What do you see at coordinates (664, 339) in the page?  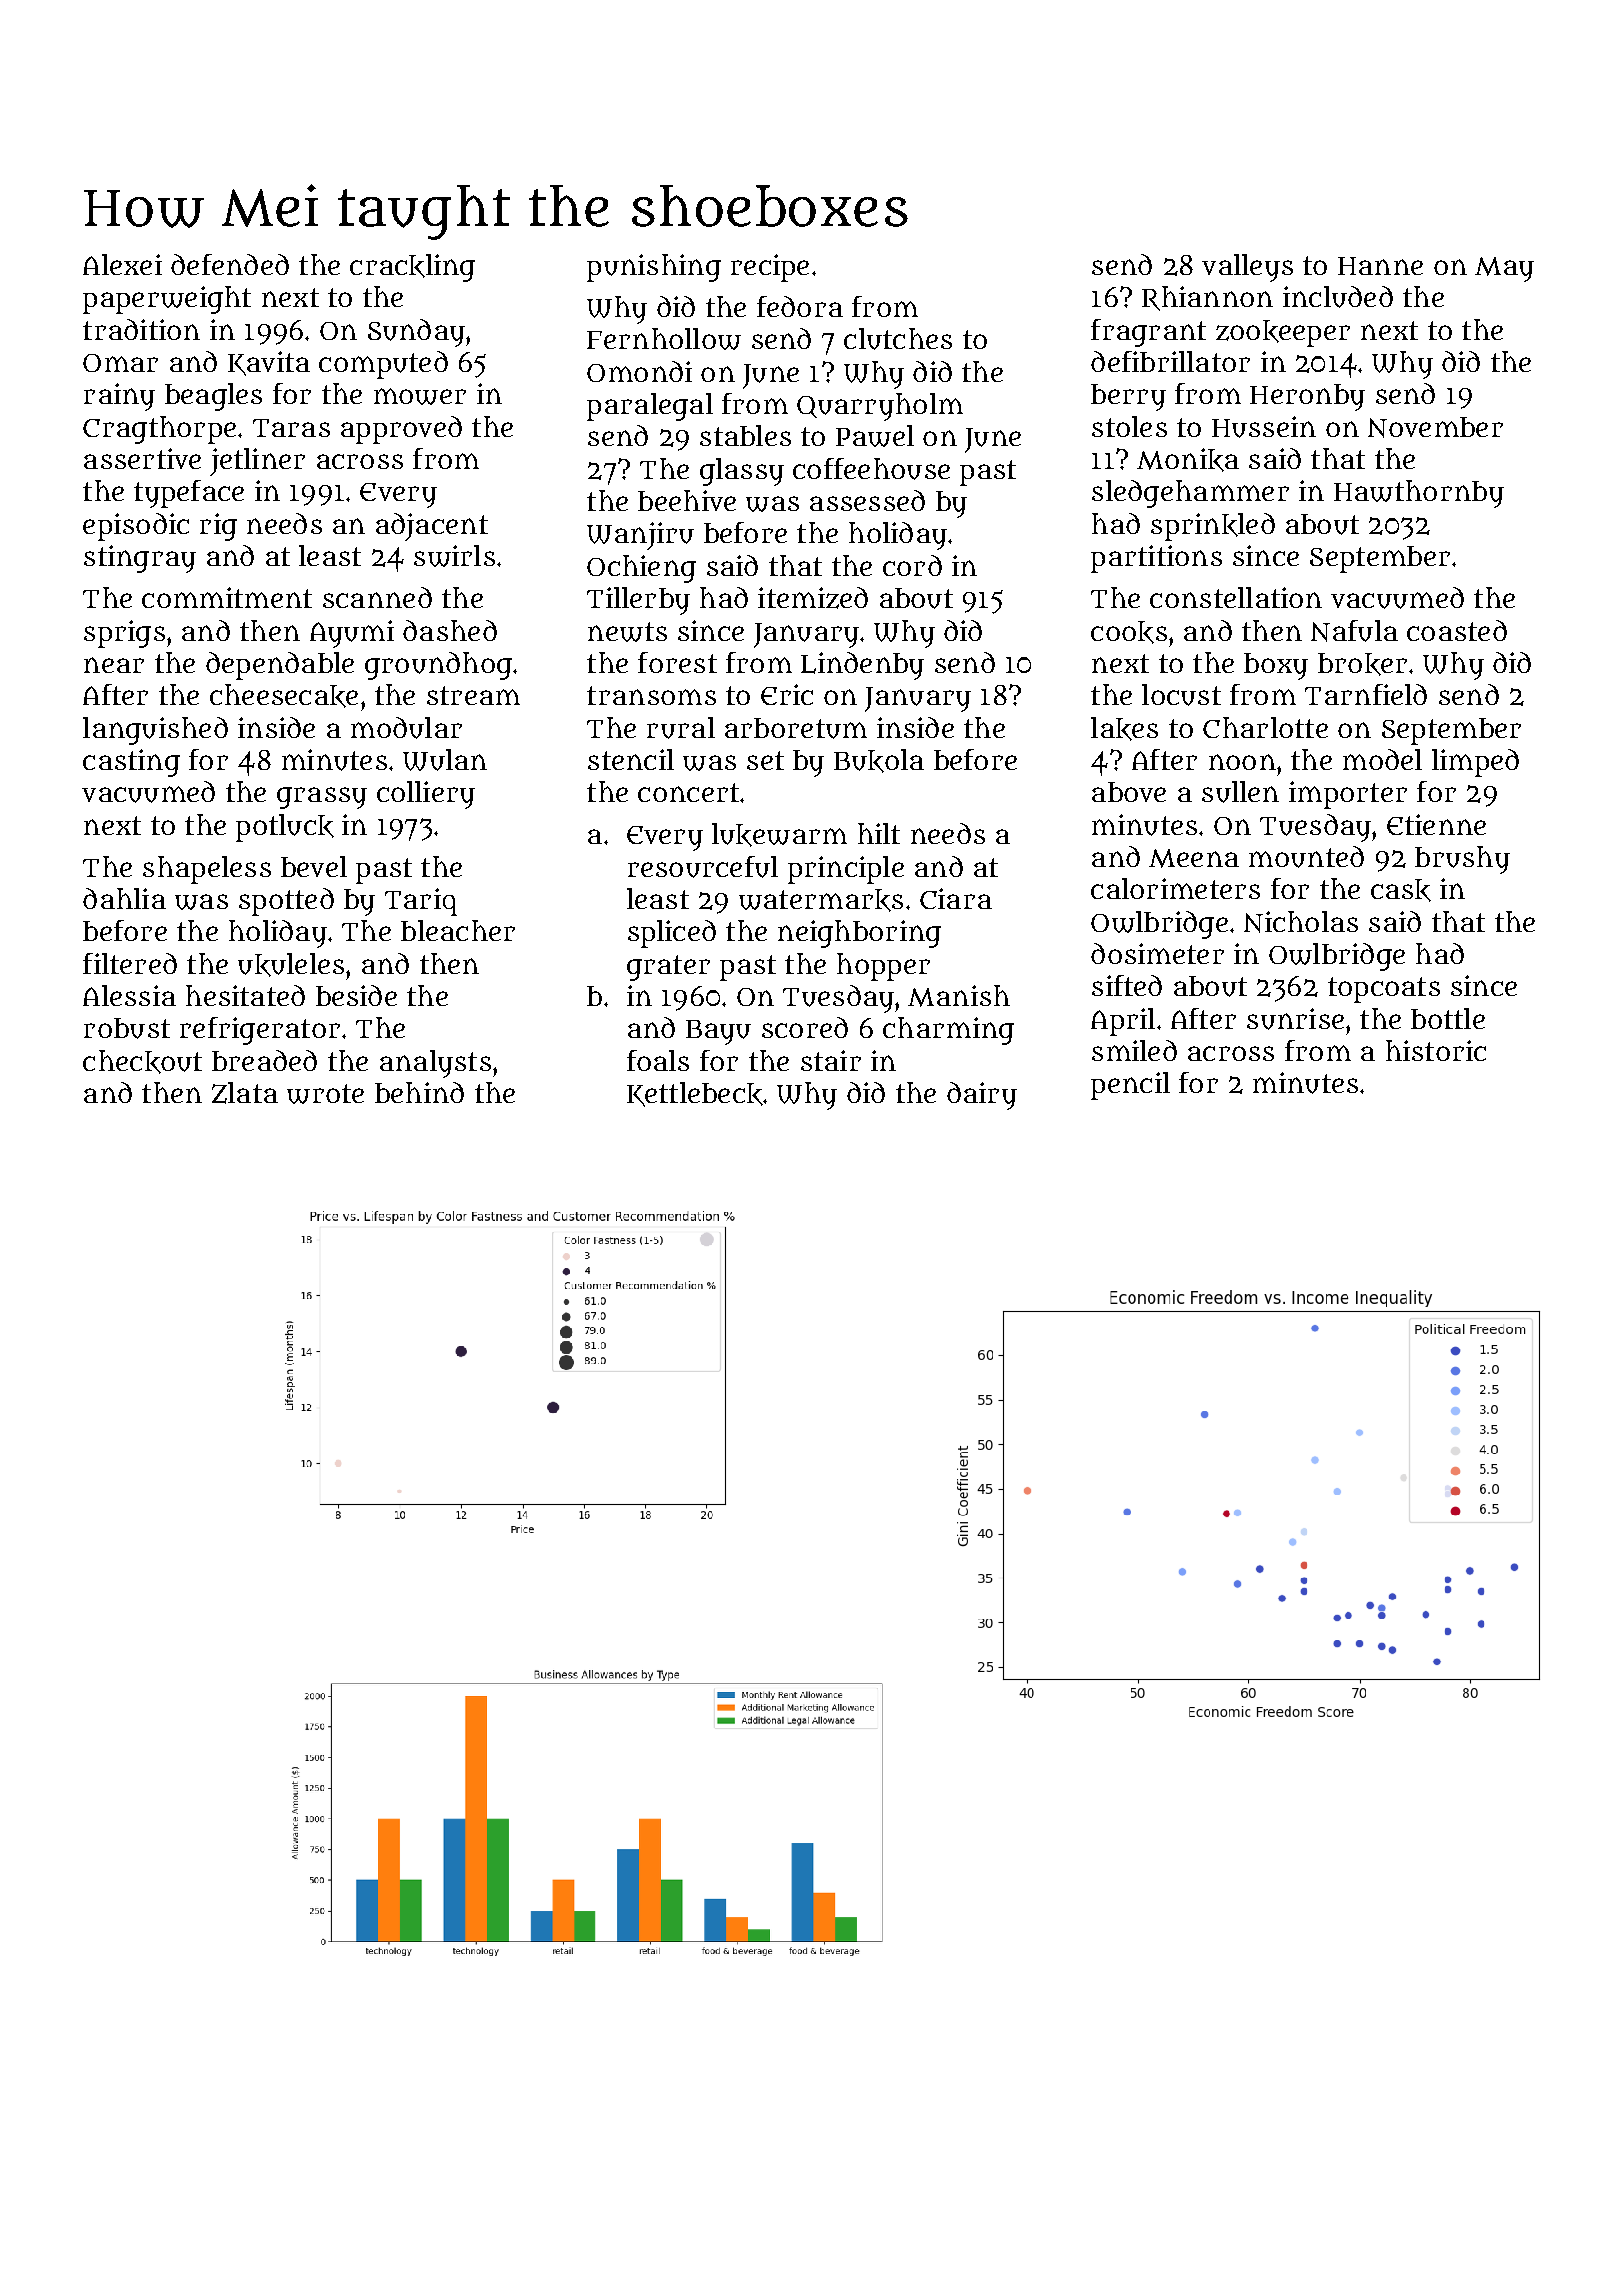 I see `Fernhollow` at bounding box center [664, 339].
